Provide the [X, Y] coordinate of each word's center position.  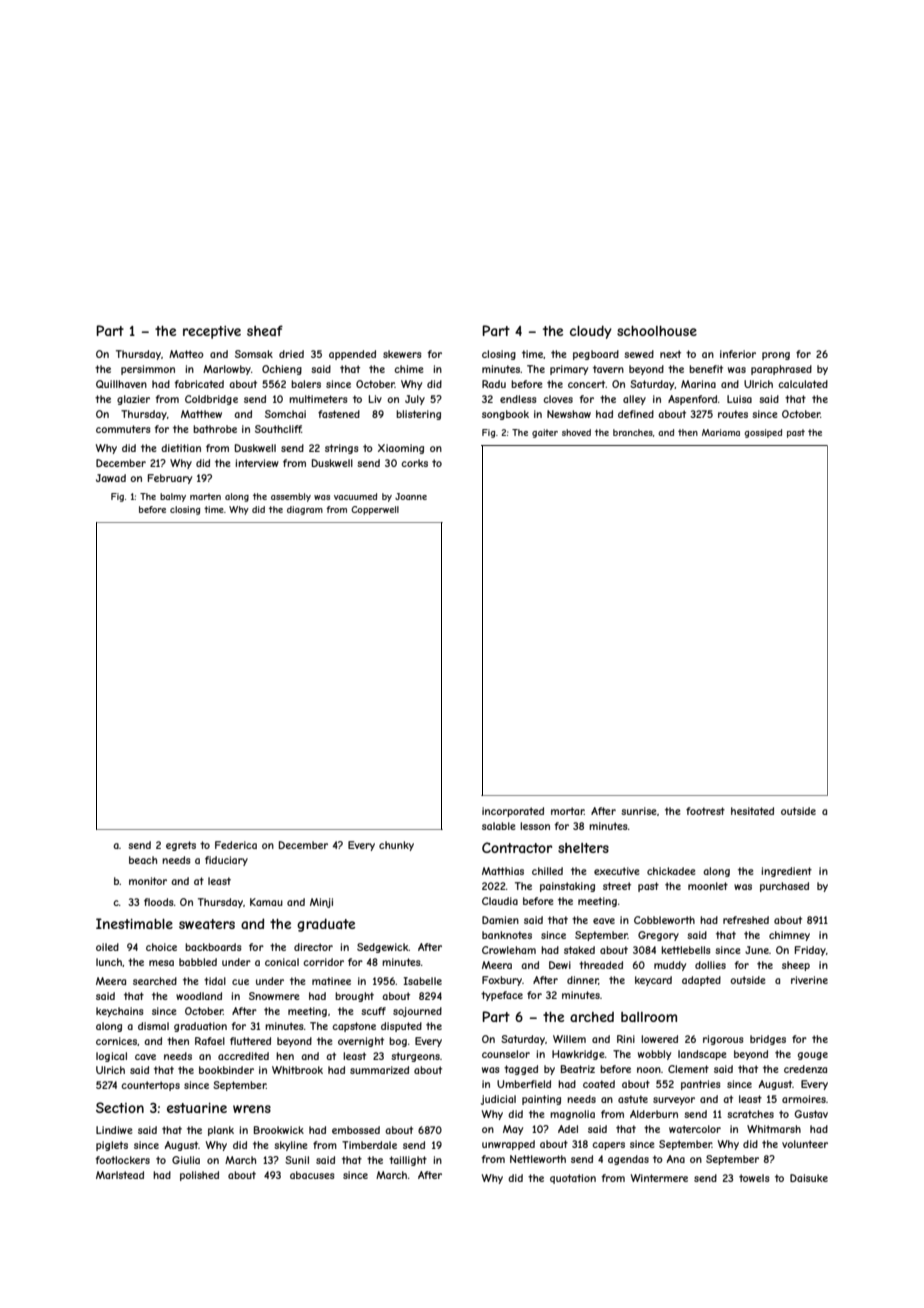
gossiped [763, 433]
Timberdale [369, 1145]
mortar [567, 811]
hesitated [752, 811]
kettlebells [686, 950]
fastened [339, 414]
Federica [236, 845]
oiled [107, 947]
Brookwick [279, 1130]
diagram [305, 510]
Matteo [186, 354]
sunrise [639, 811]
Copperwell [375, 510]
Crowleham [509, 950]
